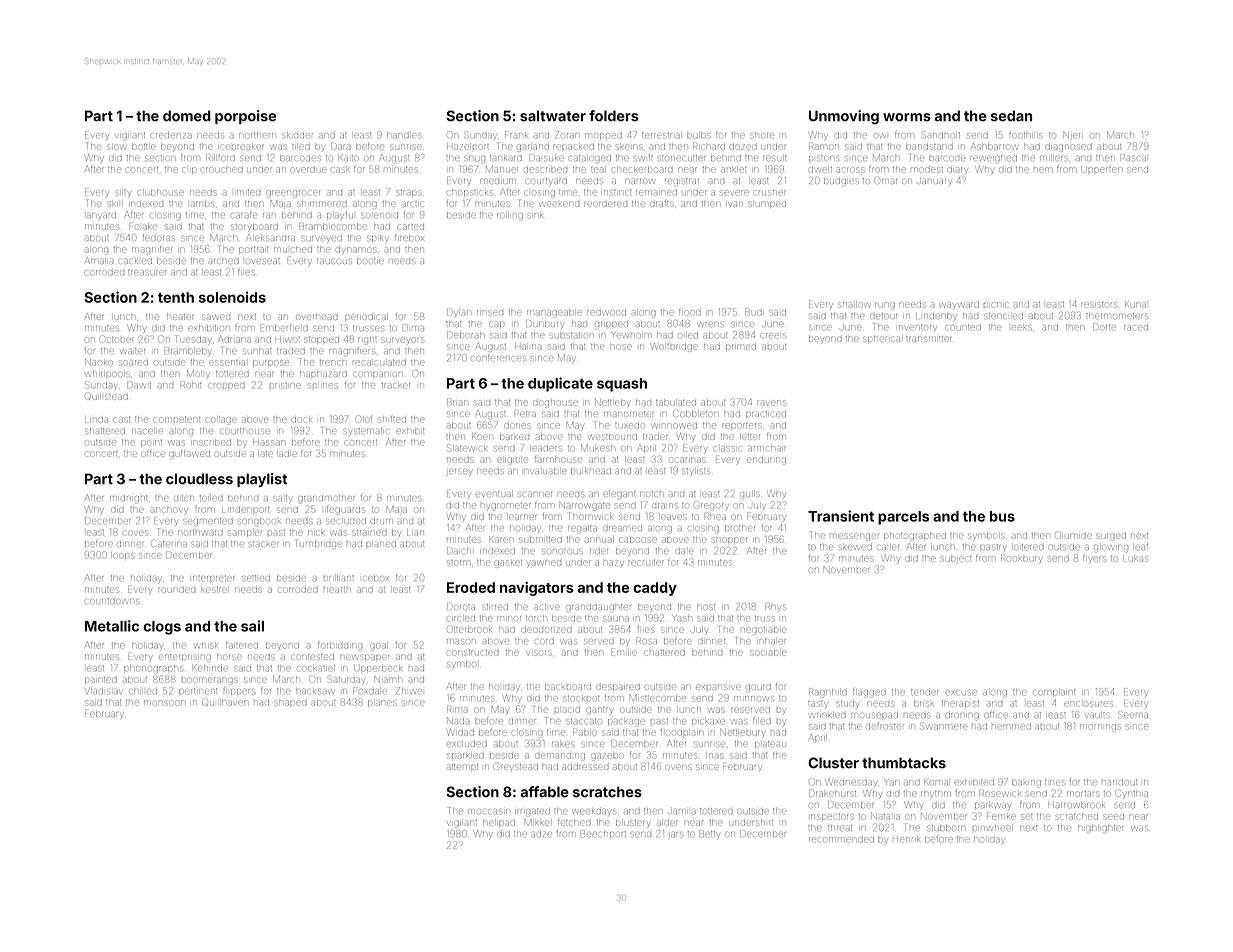 This document has width=1233, height=952. Describe the element at coordinates (1011, 116) in the document. I see `sedan` at that location.
